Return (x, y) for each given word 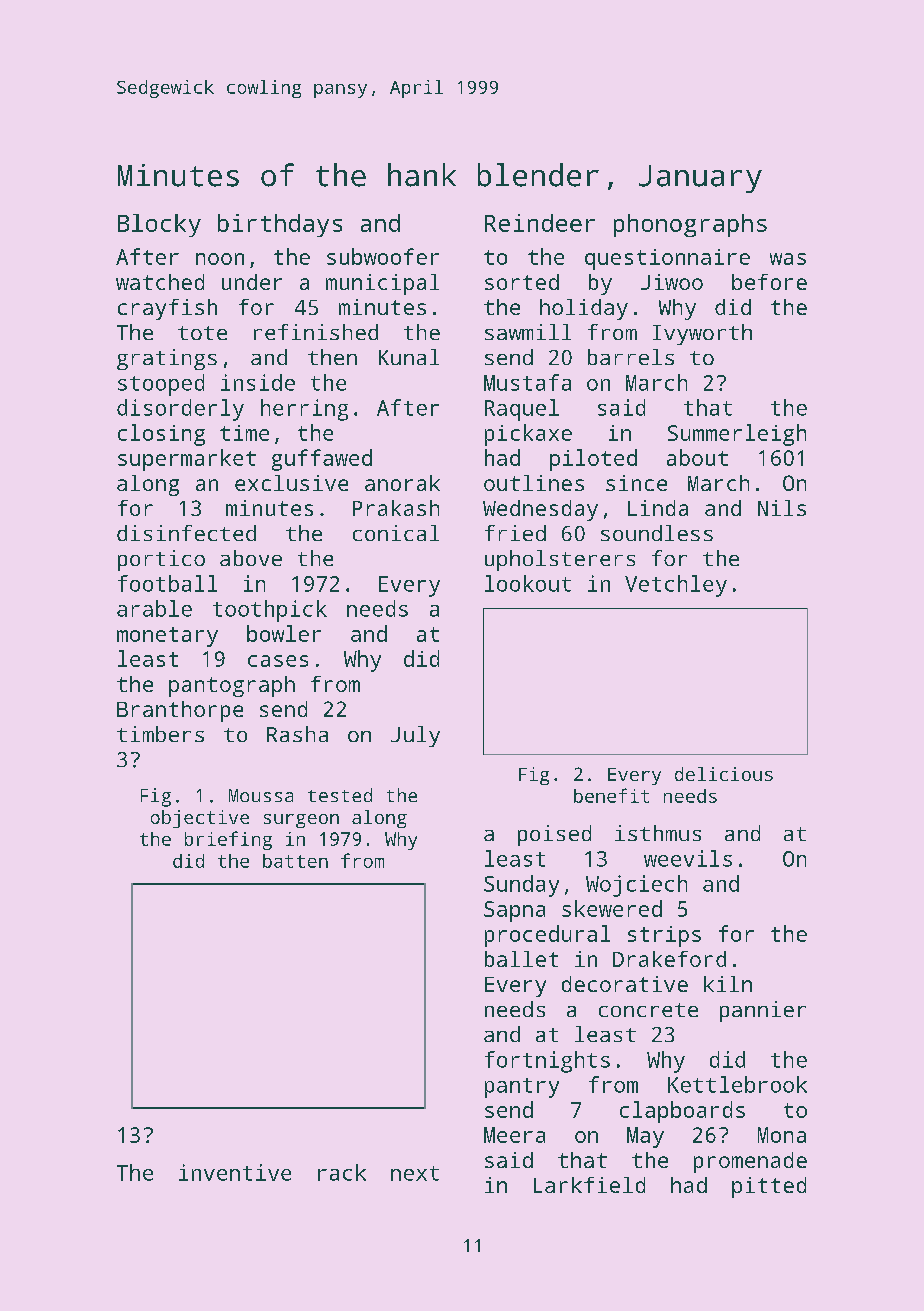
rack (342, 1172)
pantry (522, 1088)
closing (161, 435)
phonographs (690, 225)
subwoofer (383, 256)
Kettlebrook (737, 1084)
